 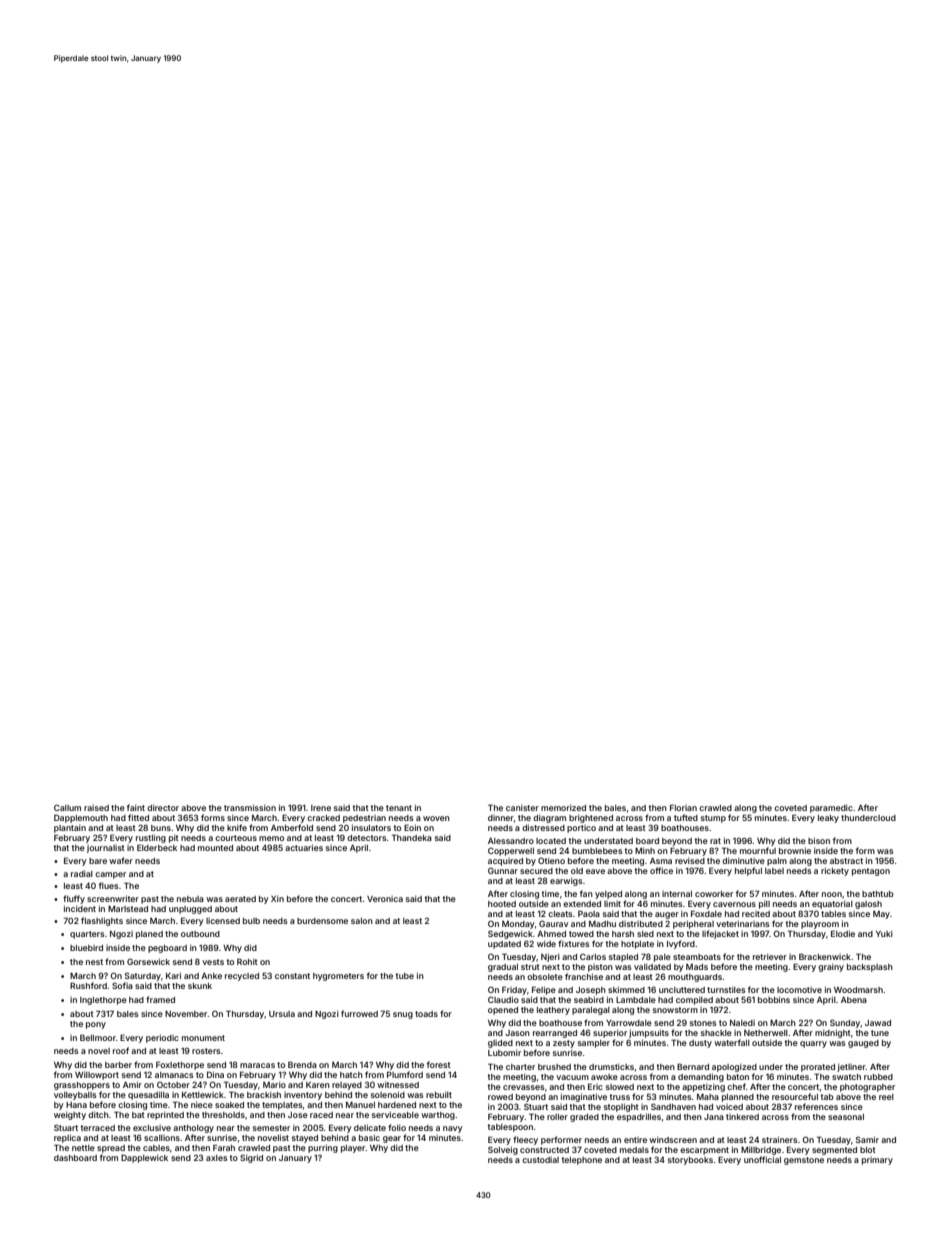 What do you see at coordinates (525, 1140) in the screenshot?
I see `fleecy` at bounding box center [525, 1140].
